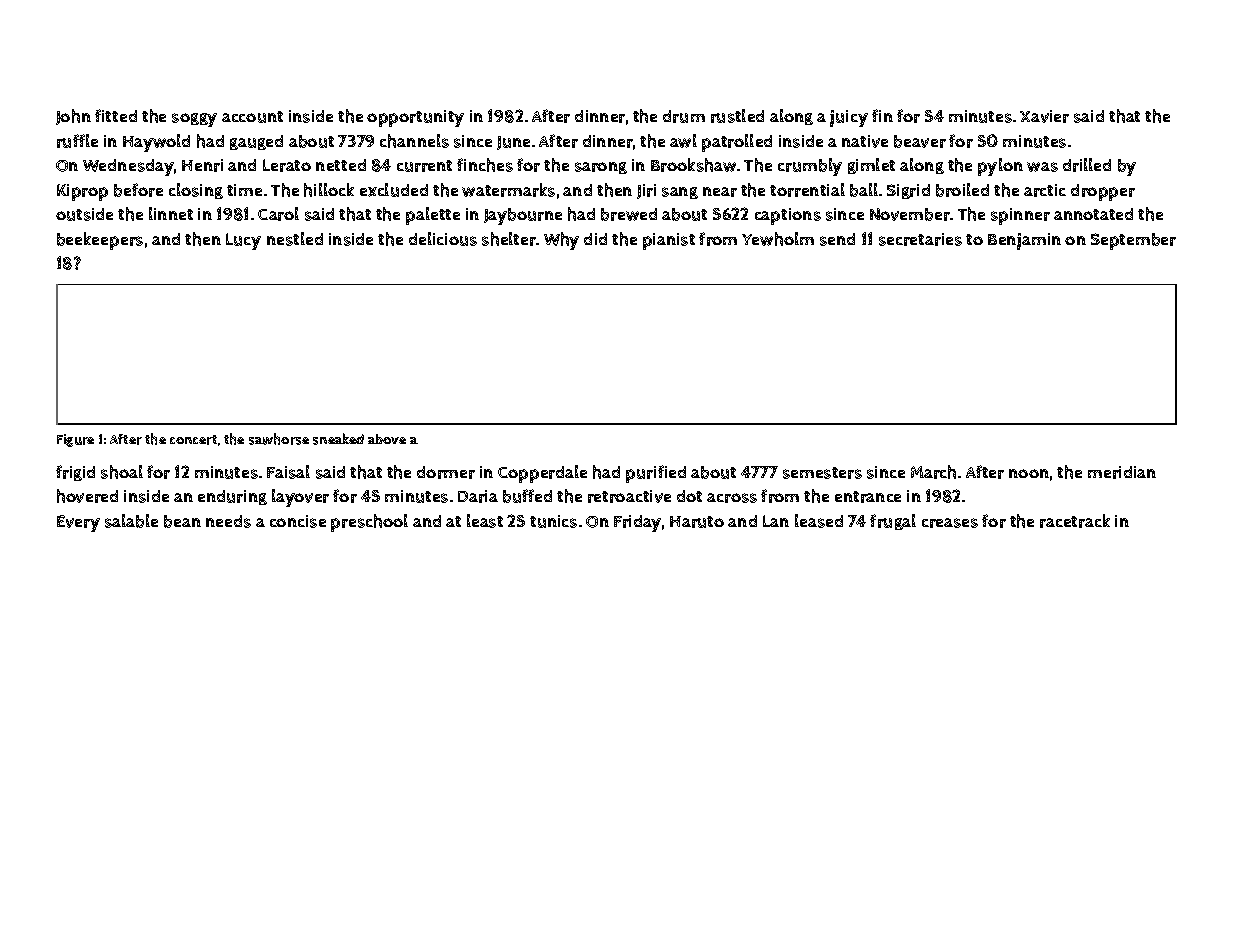  I want to click on ruffle, so click(77, 141).
